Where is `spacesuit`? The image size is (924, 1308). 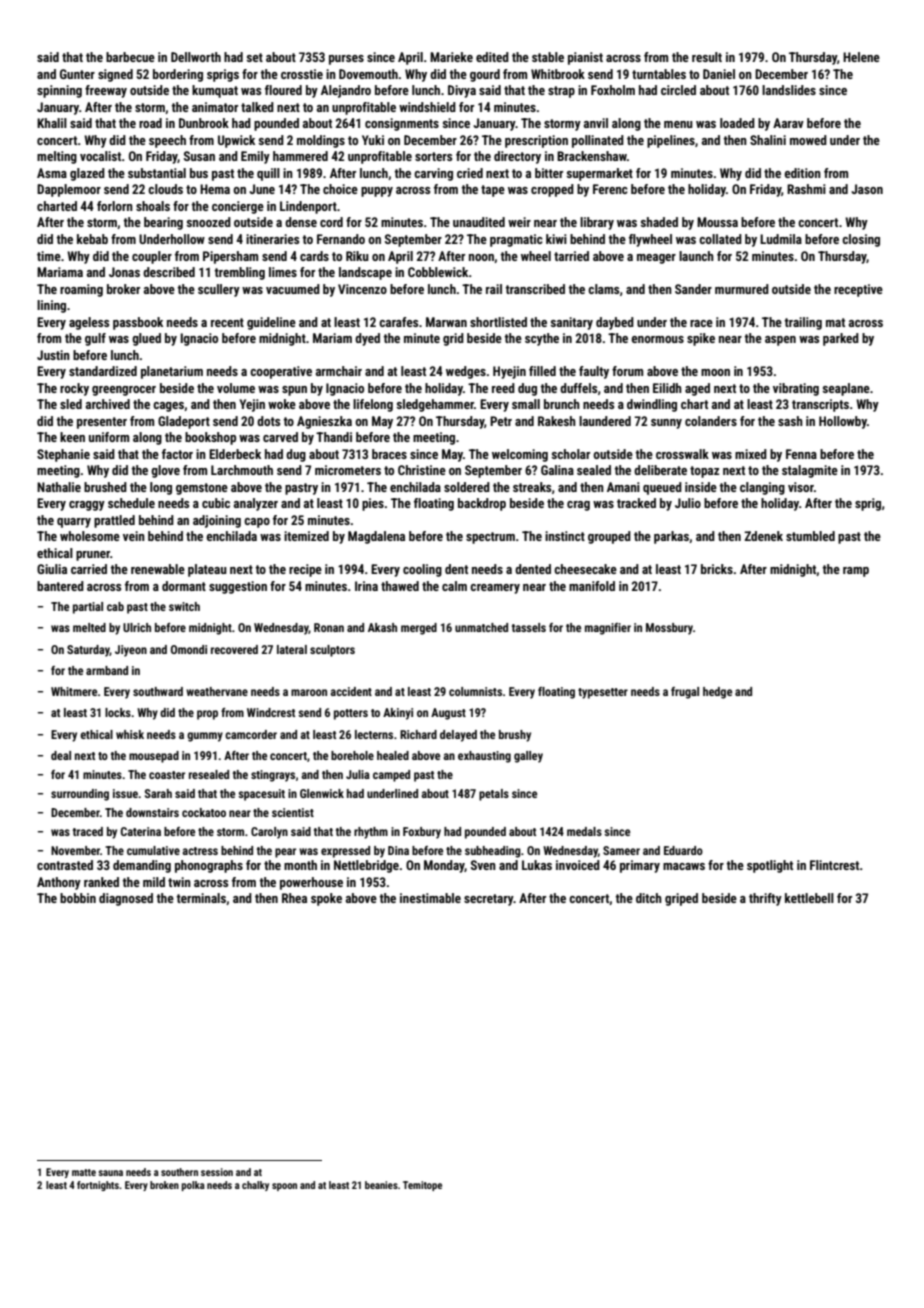 spacesuit is located at coordinates (261, 795).
